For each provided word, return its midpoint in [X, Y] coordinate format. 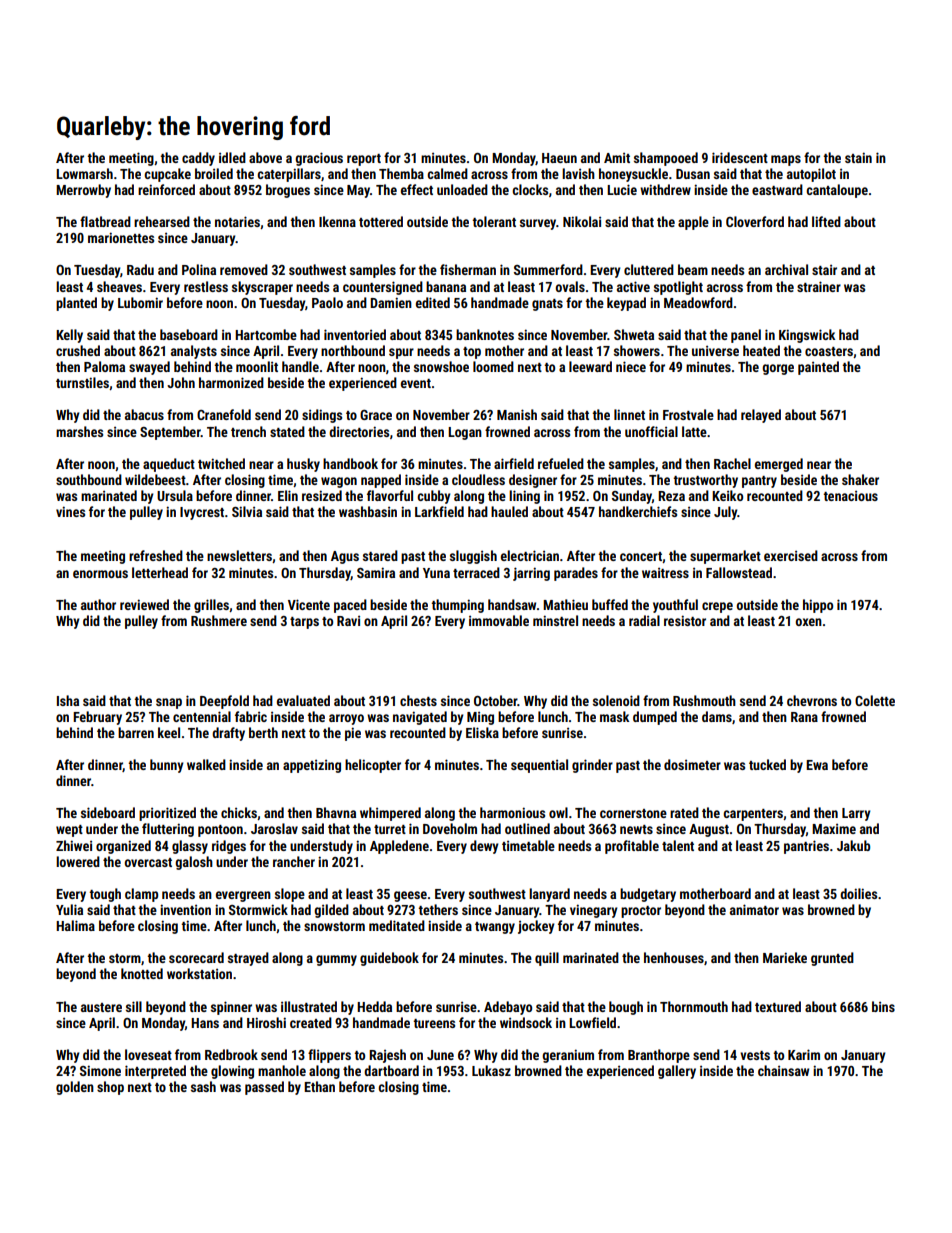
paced [350, 606]
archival [786, 269]
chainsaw [783, 1070]
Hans [205, 1023]
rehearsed [162, 221]
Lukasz [491, 1070]
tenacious [850, 496]
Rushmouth [704, 700]
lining [524, 497]
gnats [547, 305]
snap [169, 703]
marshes [79, 431]
